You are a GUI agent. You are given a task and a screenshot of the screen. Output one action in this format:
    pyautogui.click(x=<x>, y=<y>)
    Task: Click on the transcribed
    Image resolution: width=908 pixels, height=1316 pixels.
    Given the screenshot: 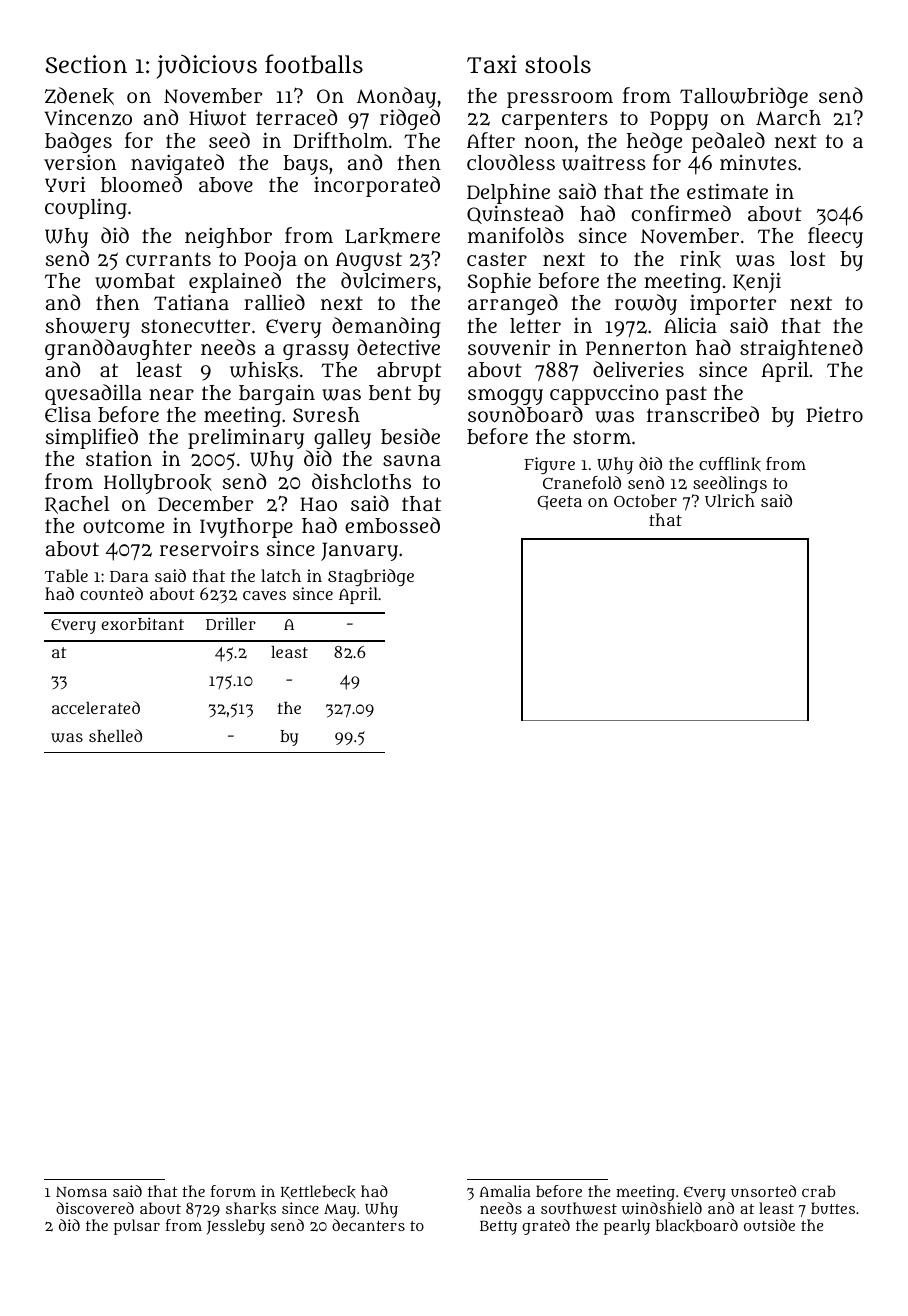 What is the action you would take?
    pyautogui.click(x=703, y=414)
